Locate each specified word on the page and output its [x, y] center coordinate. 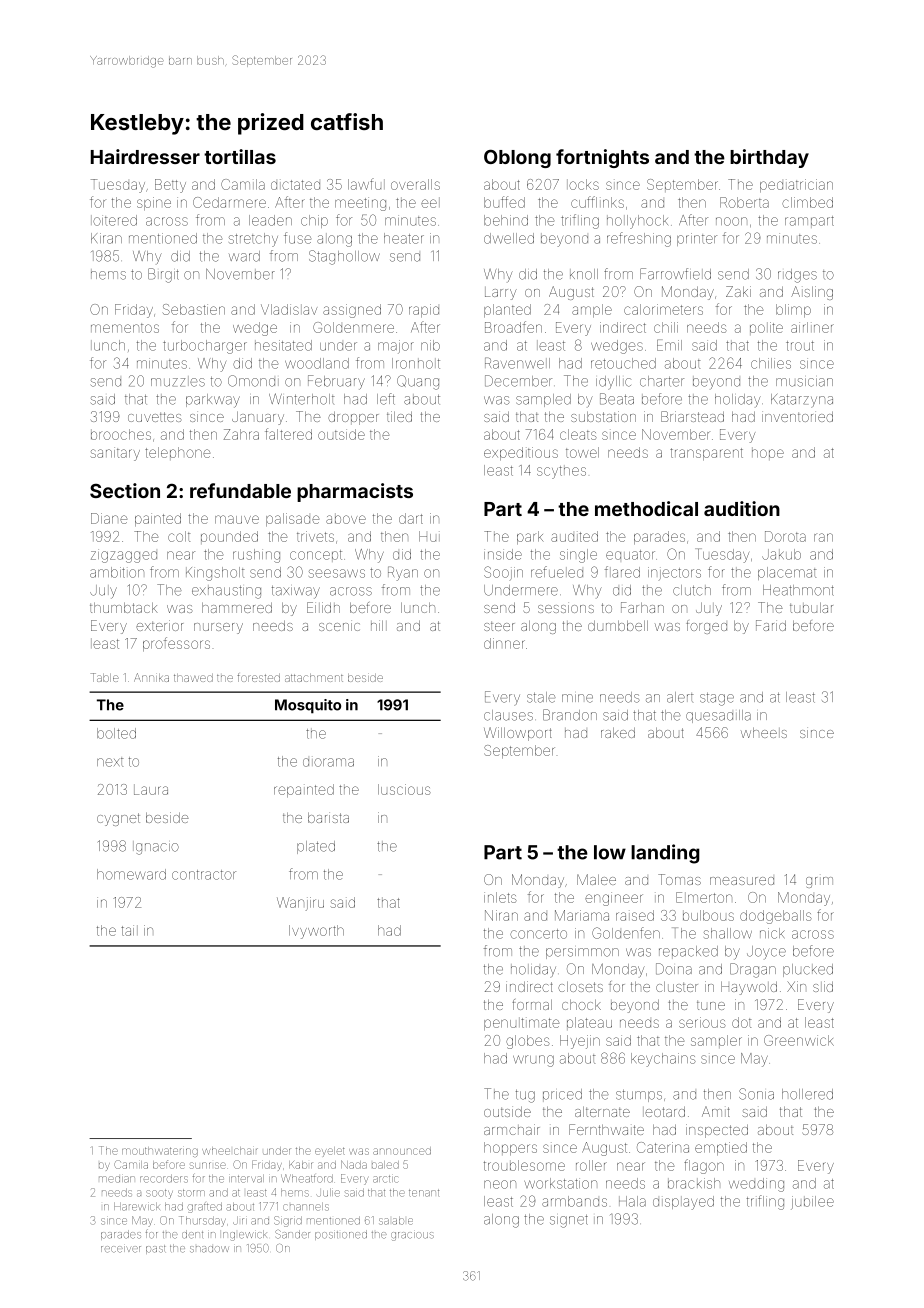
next [110, 762]
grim [819, 882]
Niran [501, 915]
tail [129, 930]
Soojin [503, 573]
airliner [812, 327]
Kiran [106, 238]
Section [125, 490]
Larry [501, 293]
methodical [646, 508]
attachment [314, 678]
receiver [121, 1249]
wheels [764, 733]
